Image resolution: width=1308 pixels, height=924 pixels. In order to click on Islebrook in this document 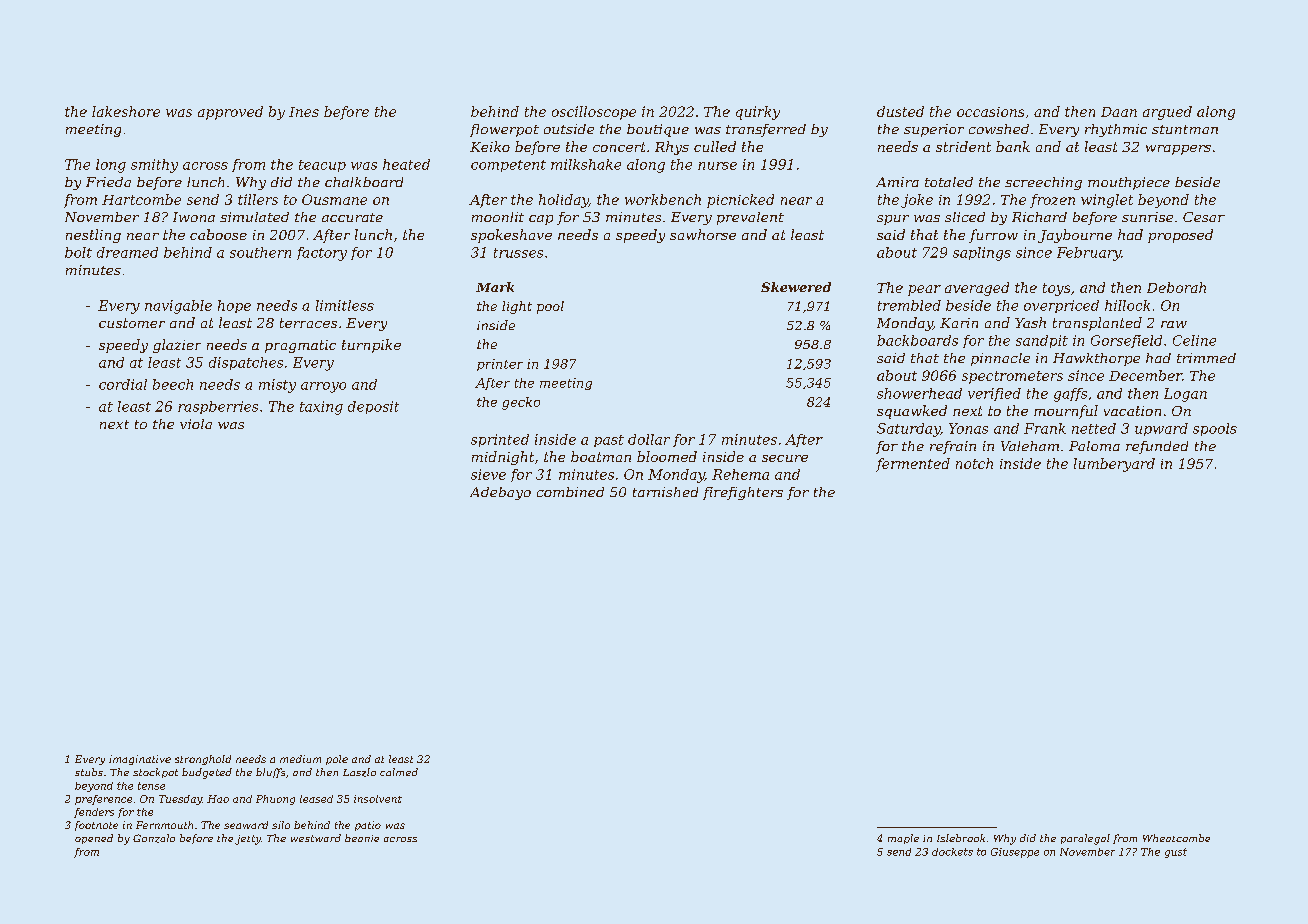, I will do `click(961, 838)`.
